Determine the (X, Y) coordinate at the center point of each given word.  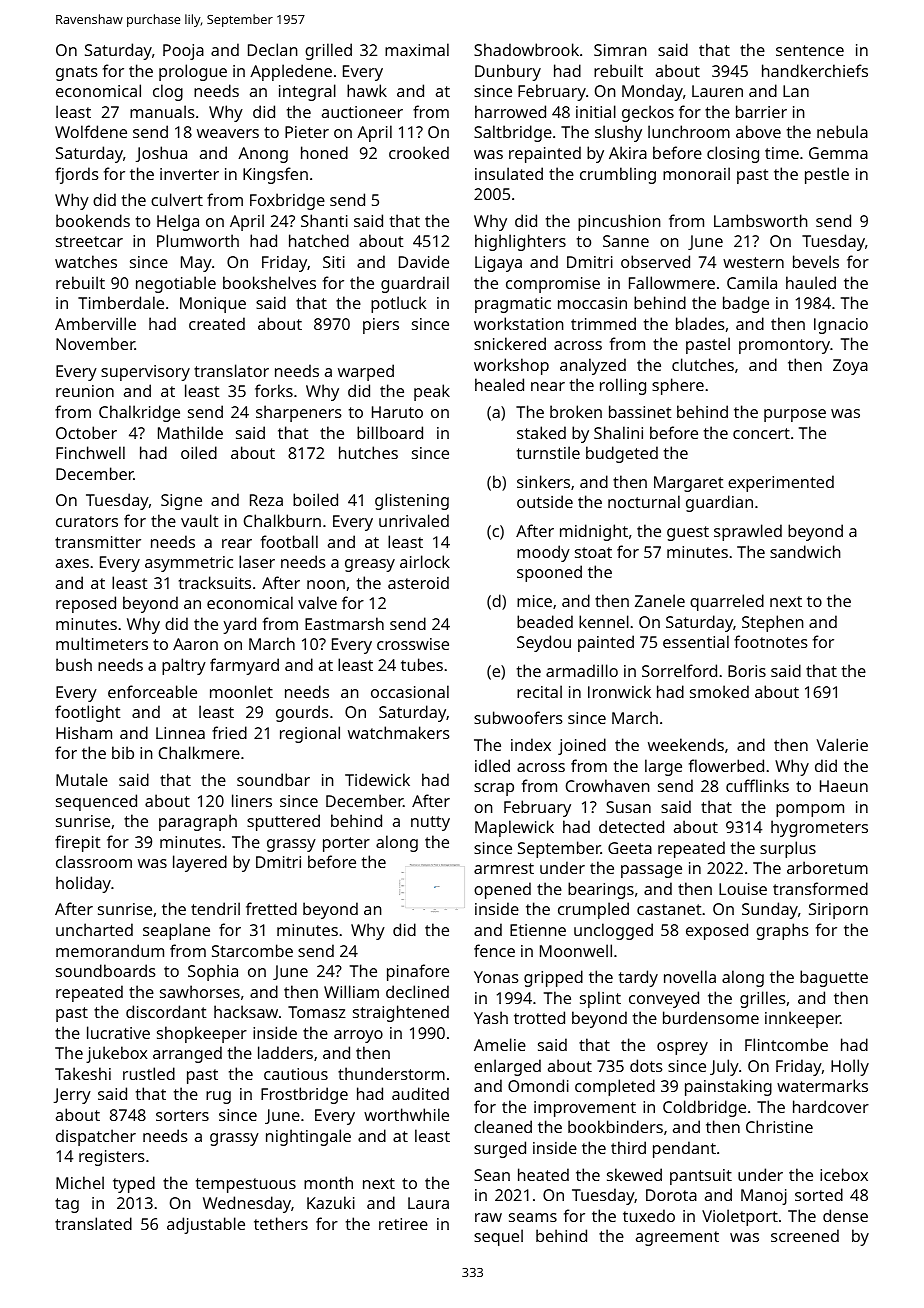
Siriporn (838, 911)
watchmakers (399, 732)
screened (805, 1235)
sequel (498, 1237)
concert (761, 433)
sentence (810, 50)
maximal (417, 49)
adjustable (206, 1225)
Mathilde (190, 432)
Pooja (183, 52)
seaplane (176, 931)
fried (229, 732)
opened (502, 890)
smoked (719, 691)
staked (541, 432)
